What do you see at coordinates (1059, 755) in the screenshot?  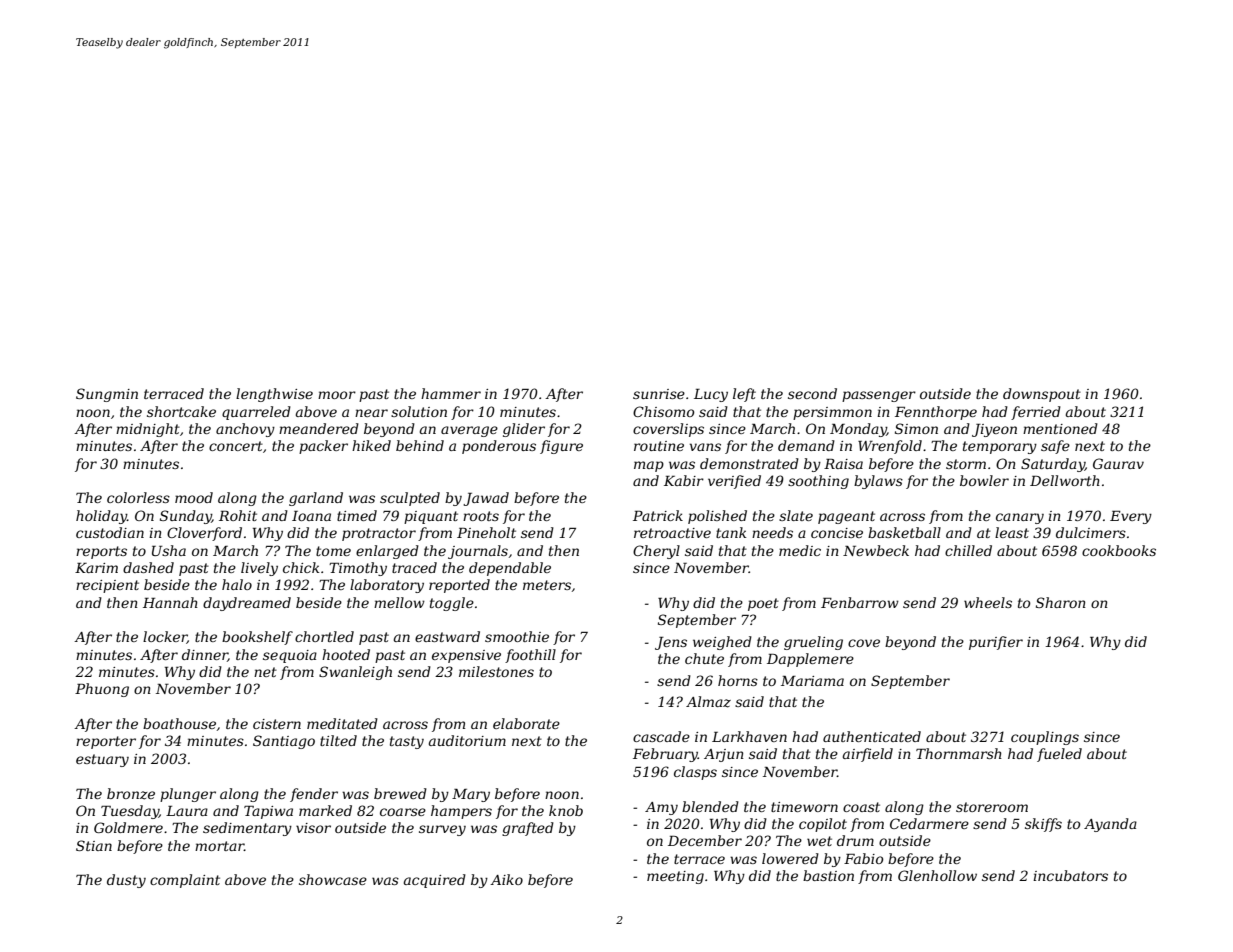 I see `fueled` at bounding box center [1059, 755].
